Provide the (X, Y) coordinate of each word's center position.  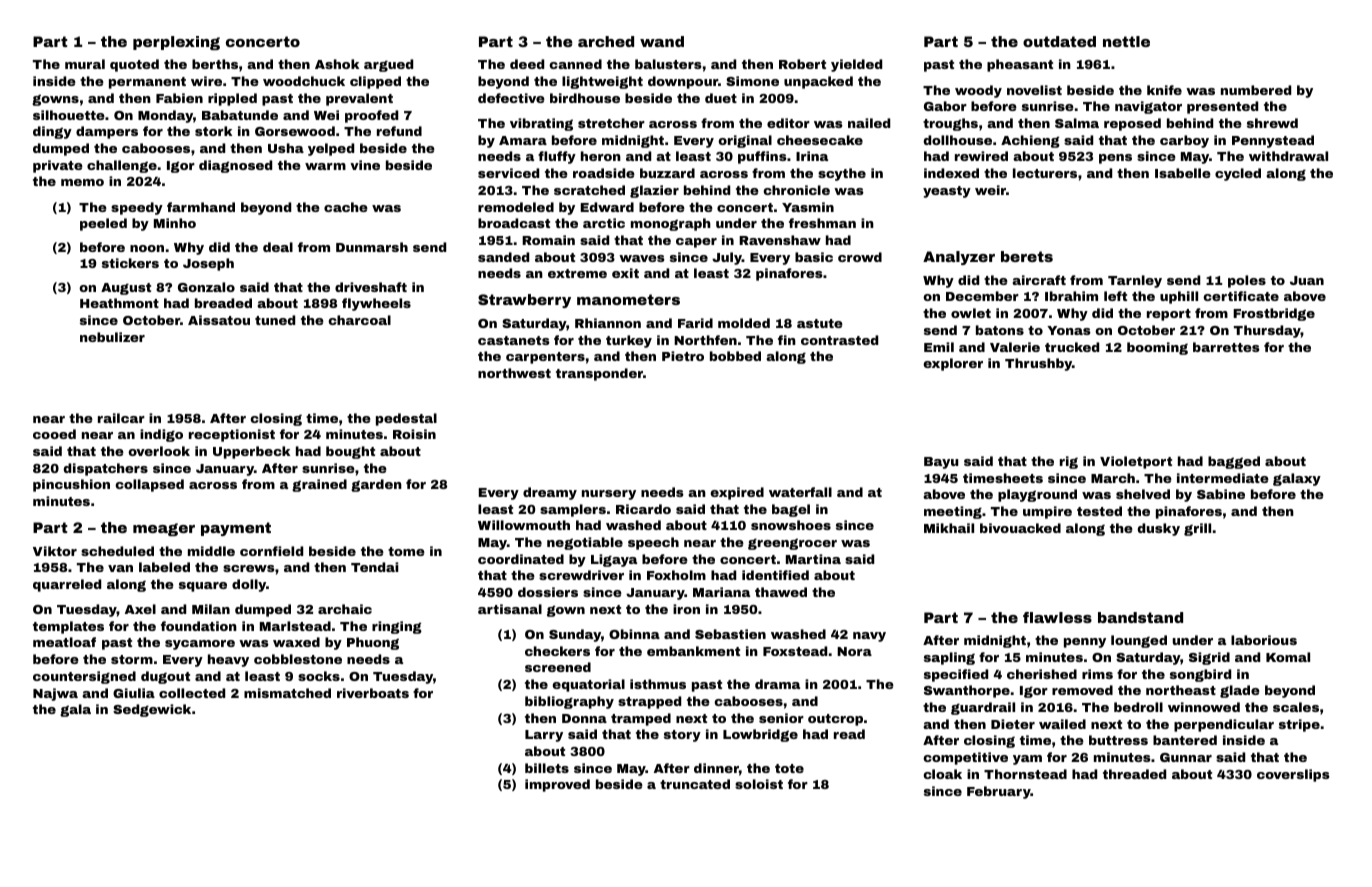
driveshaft (371, 287)
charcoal (359, 320)
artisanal (510, 609)
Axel (140, 609)
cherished (1042, 674)
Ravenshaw (780, 240)
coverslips (1293, 775)
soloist (759, 784)
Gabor (945, 106)
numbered (1256, 90)
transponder (599, 374)
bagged (1234, 462)
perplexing (176, 43)
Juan (1307, 280)
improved (557, 785)
